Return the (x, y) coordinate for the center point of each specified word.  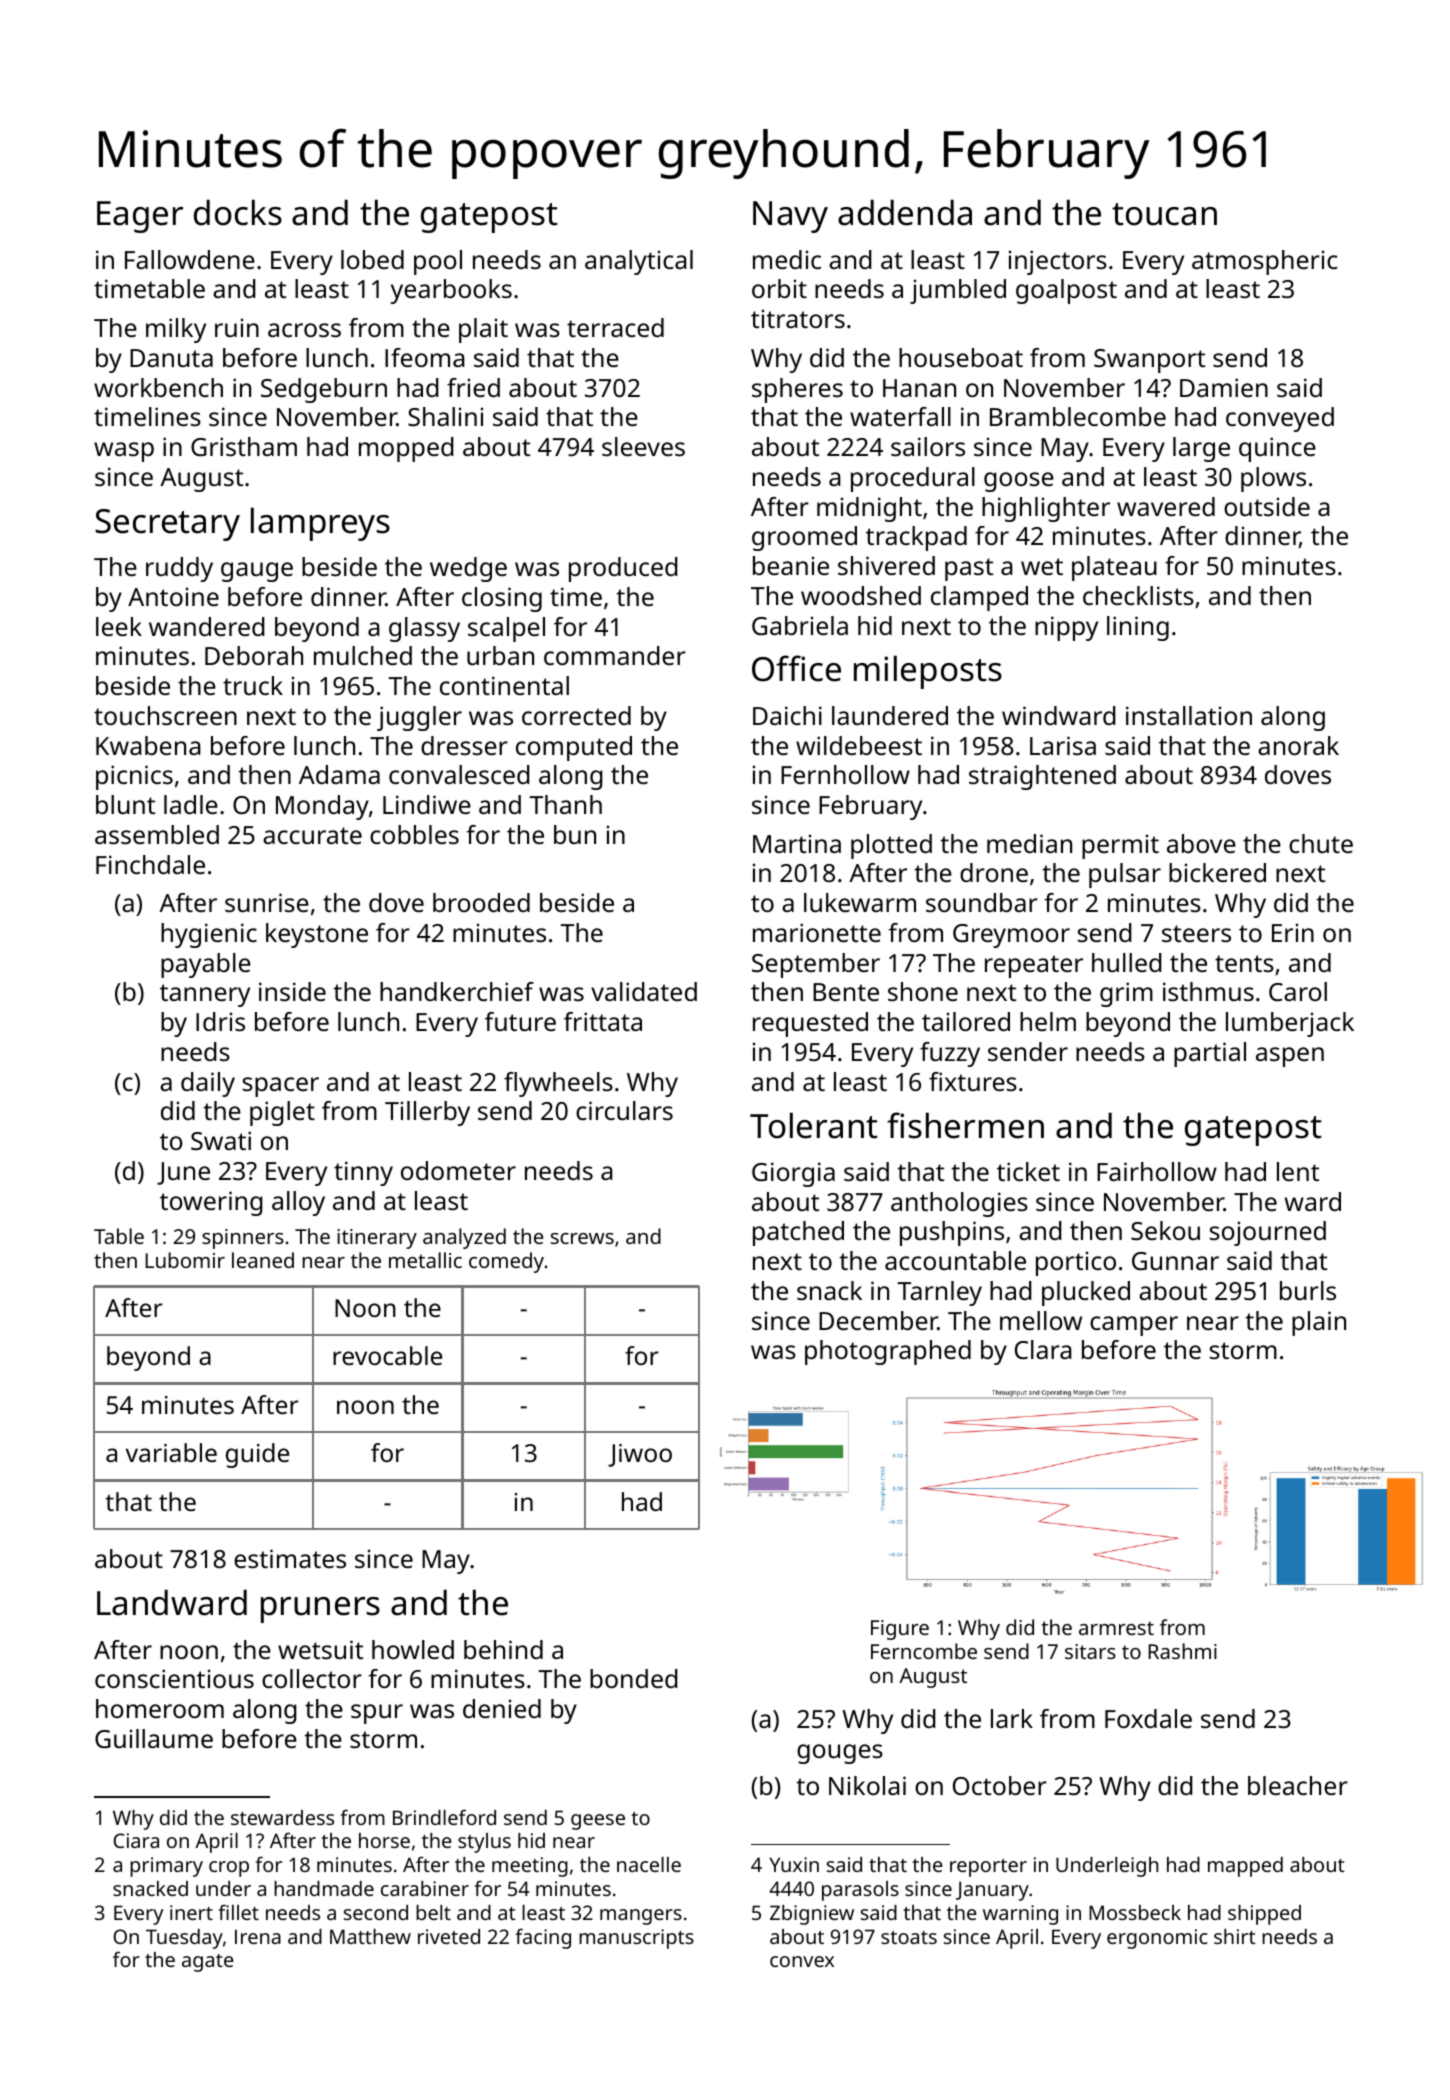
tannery (205, 995)
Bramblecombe (1078, 416)
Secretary (167, 525)
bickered (1217, 872)
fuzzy (950, 1054)
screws (582, 1238)
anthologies (959, 1204)
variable (171, 1452)
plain (1319, 1323)
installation (1189, 715)
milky (176, 330)
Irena (258, 1936)
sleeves (643, 446)
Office (796, 668)
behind (503, 1649)
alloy (298, 1203)
